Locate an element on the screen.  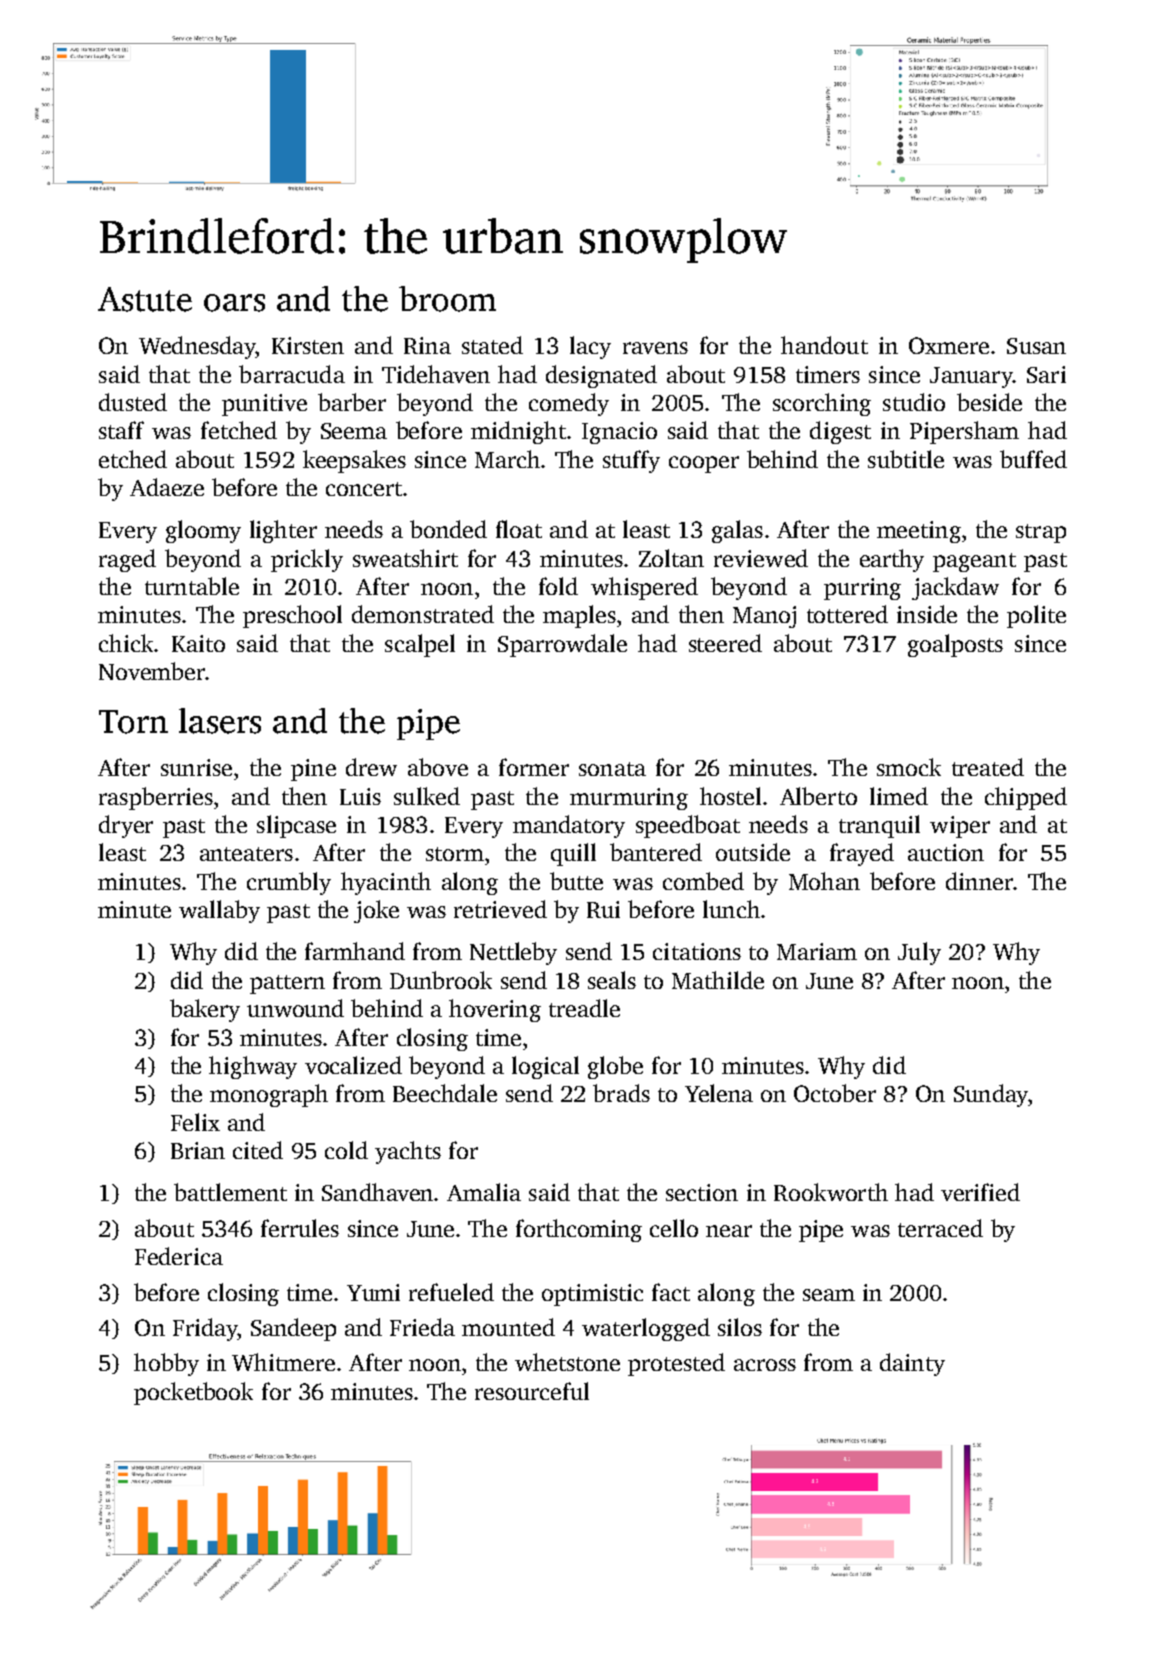
wiper is located at coordinates (960, 827).
